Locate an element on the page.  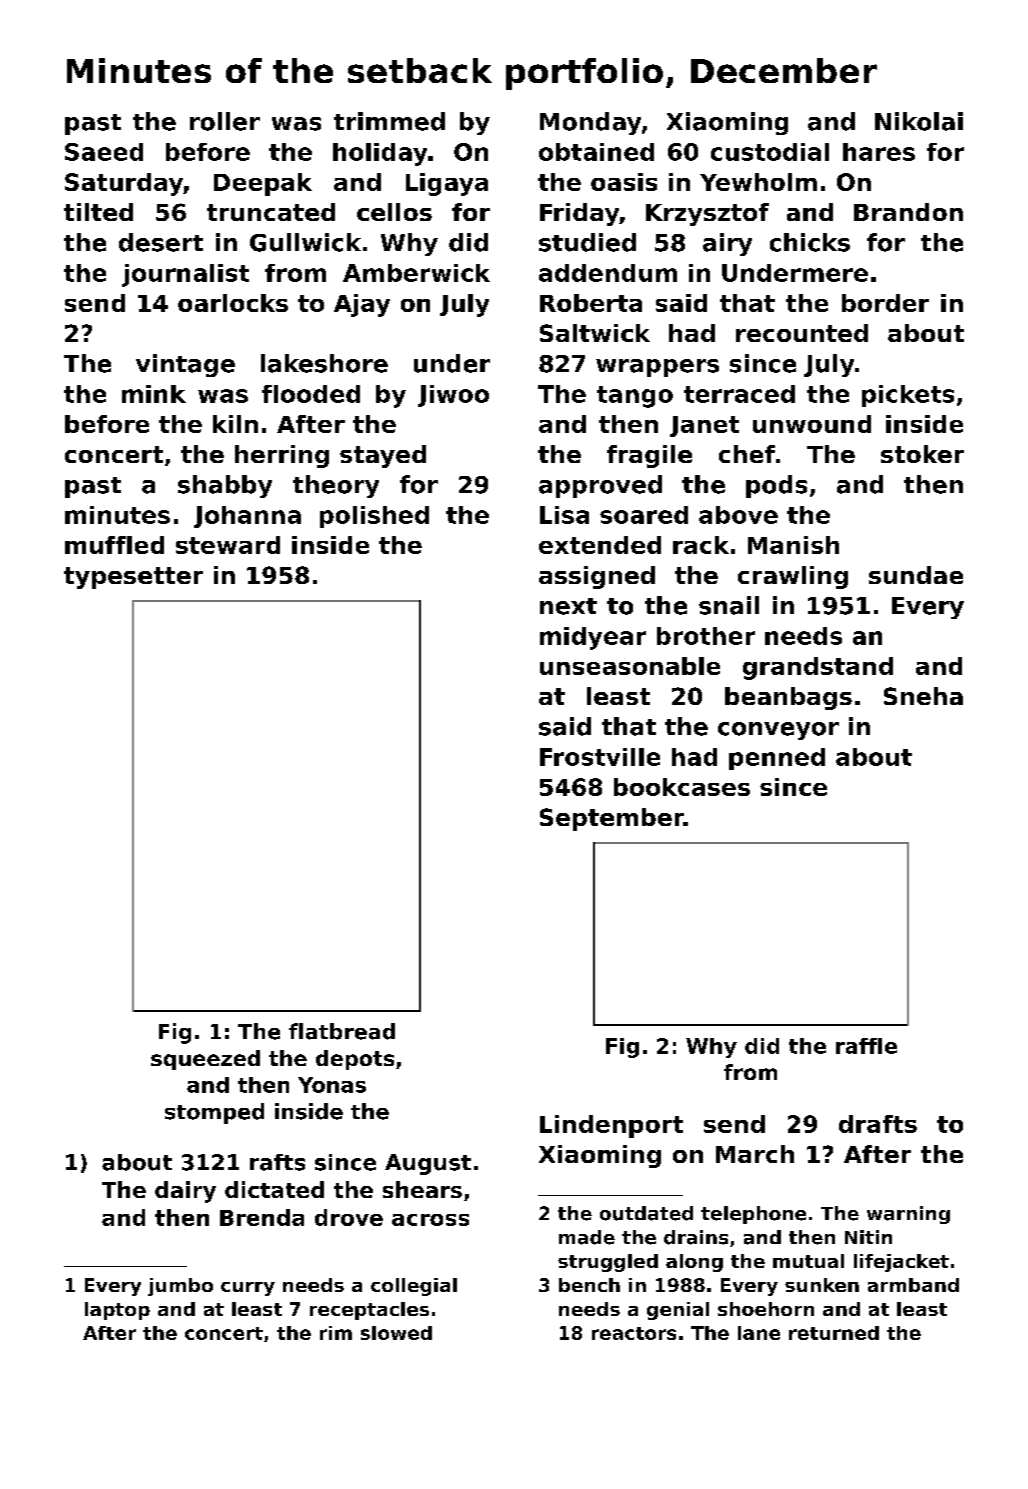
trimmed is located at coordinates (389, 121).
